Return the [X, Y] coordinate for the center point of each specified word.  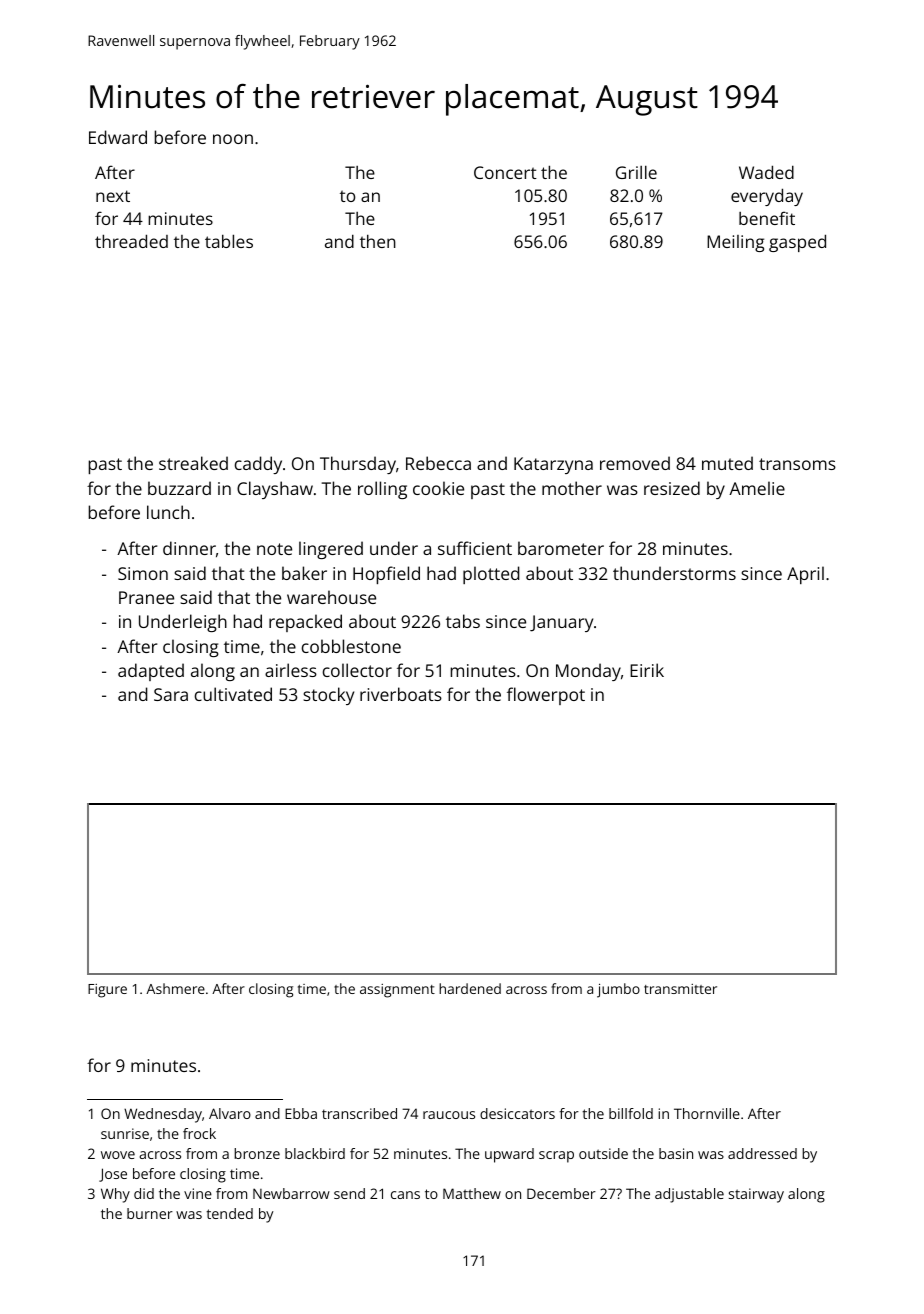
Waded [766, 172]
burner [150, 1213]
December [561, 1193]
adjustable [689, 1195]
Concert [505, 172]
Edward [118, 137]
